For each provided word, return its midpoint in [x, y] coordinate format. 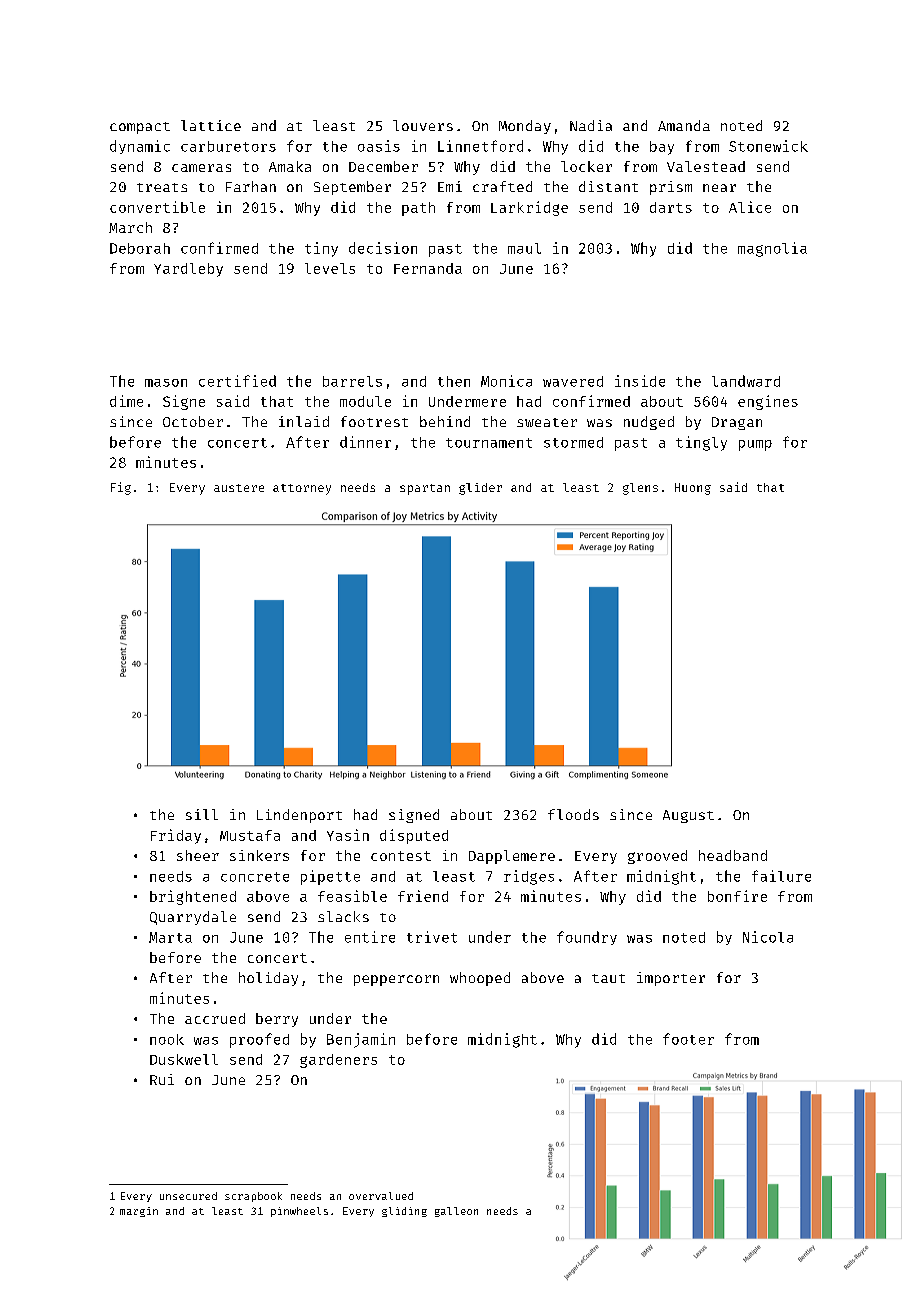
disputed [414, 836]
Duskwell [184, 1059]
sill [202, 814]
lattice [211, 125]
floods [573, 814]
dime [126, 401]
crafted [502, 186]
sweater [547, 422]
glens [640, 489]
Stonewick [768, 146]
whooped [480, 979]
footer [688, 1039]
